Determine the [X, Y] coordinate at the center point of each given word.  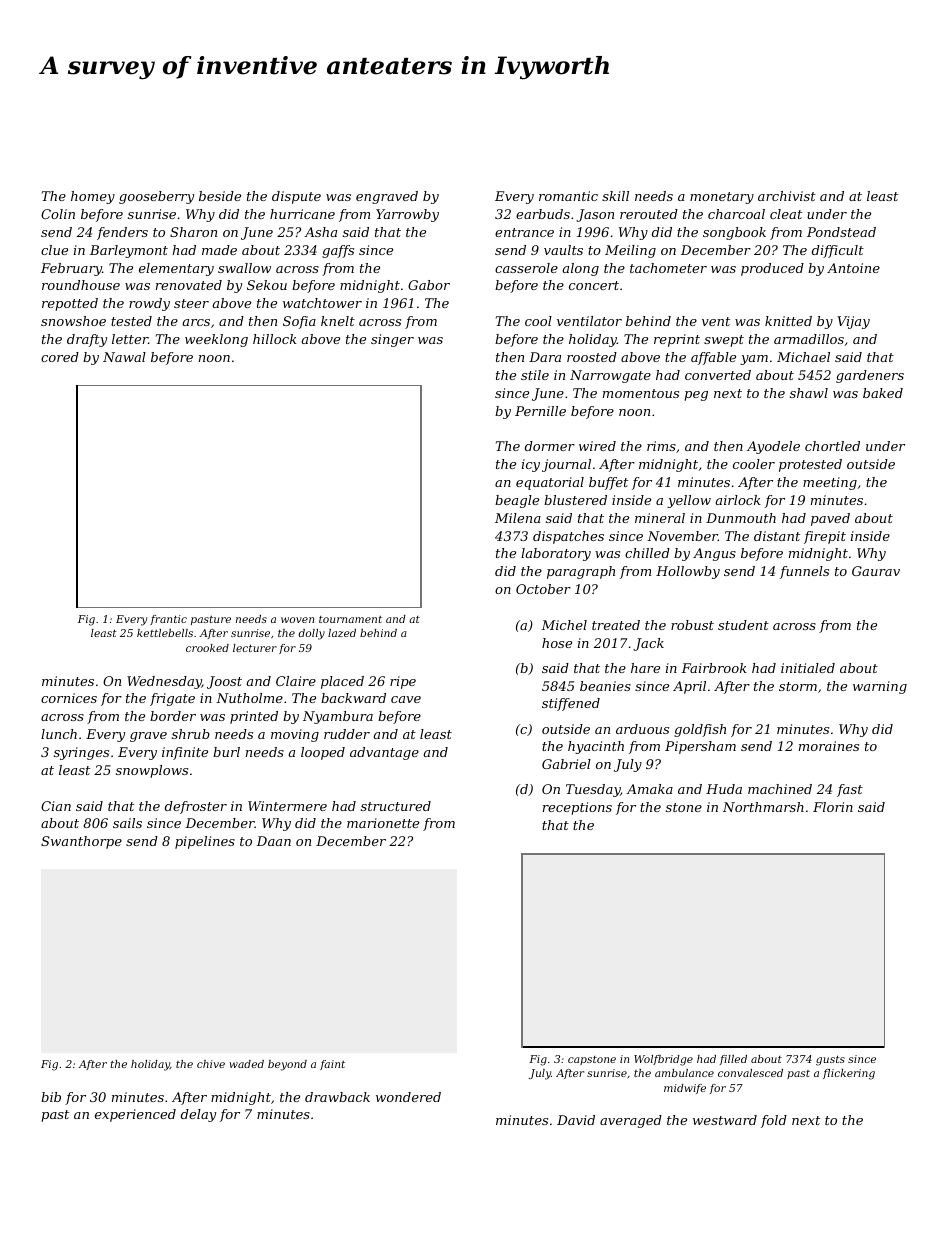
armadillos [809, 339]
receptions [577, 808]
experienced [135, 1115]
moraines [829, 746]
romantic [568, 196]
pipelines [205, 842]
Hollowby [688, 572]
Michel [564, 625]
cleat [786, 214]
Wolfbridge [663, 1060]
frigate [172, 699]
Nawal [124, 357]
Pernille [540, 411]
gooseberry [156, 197]
